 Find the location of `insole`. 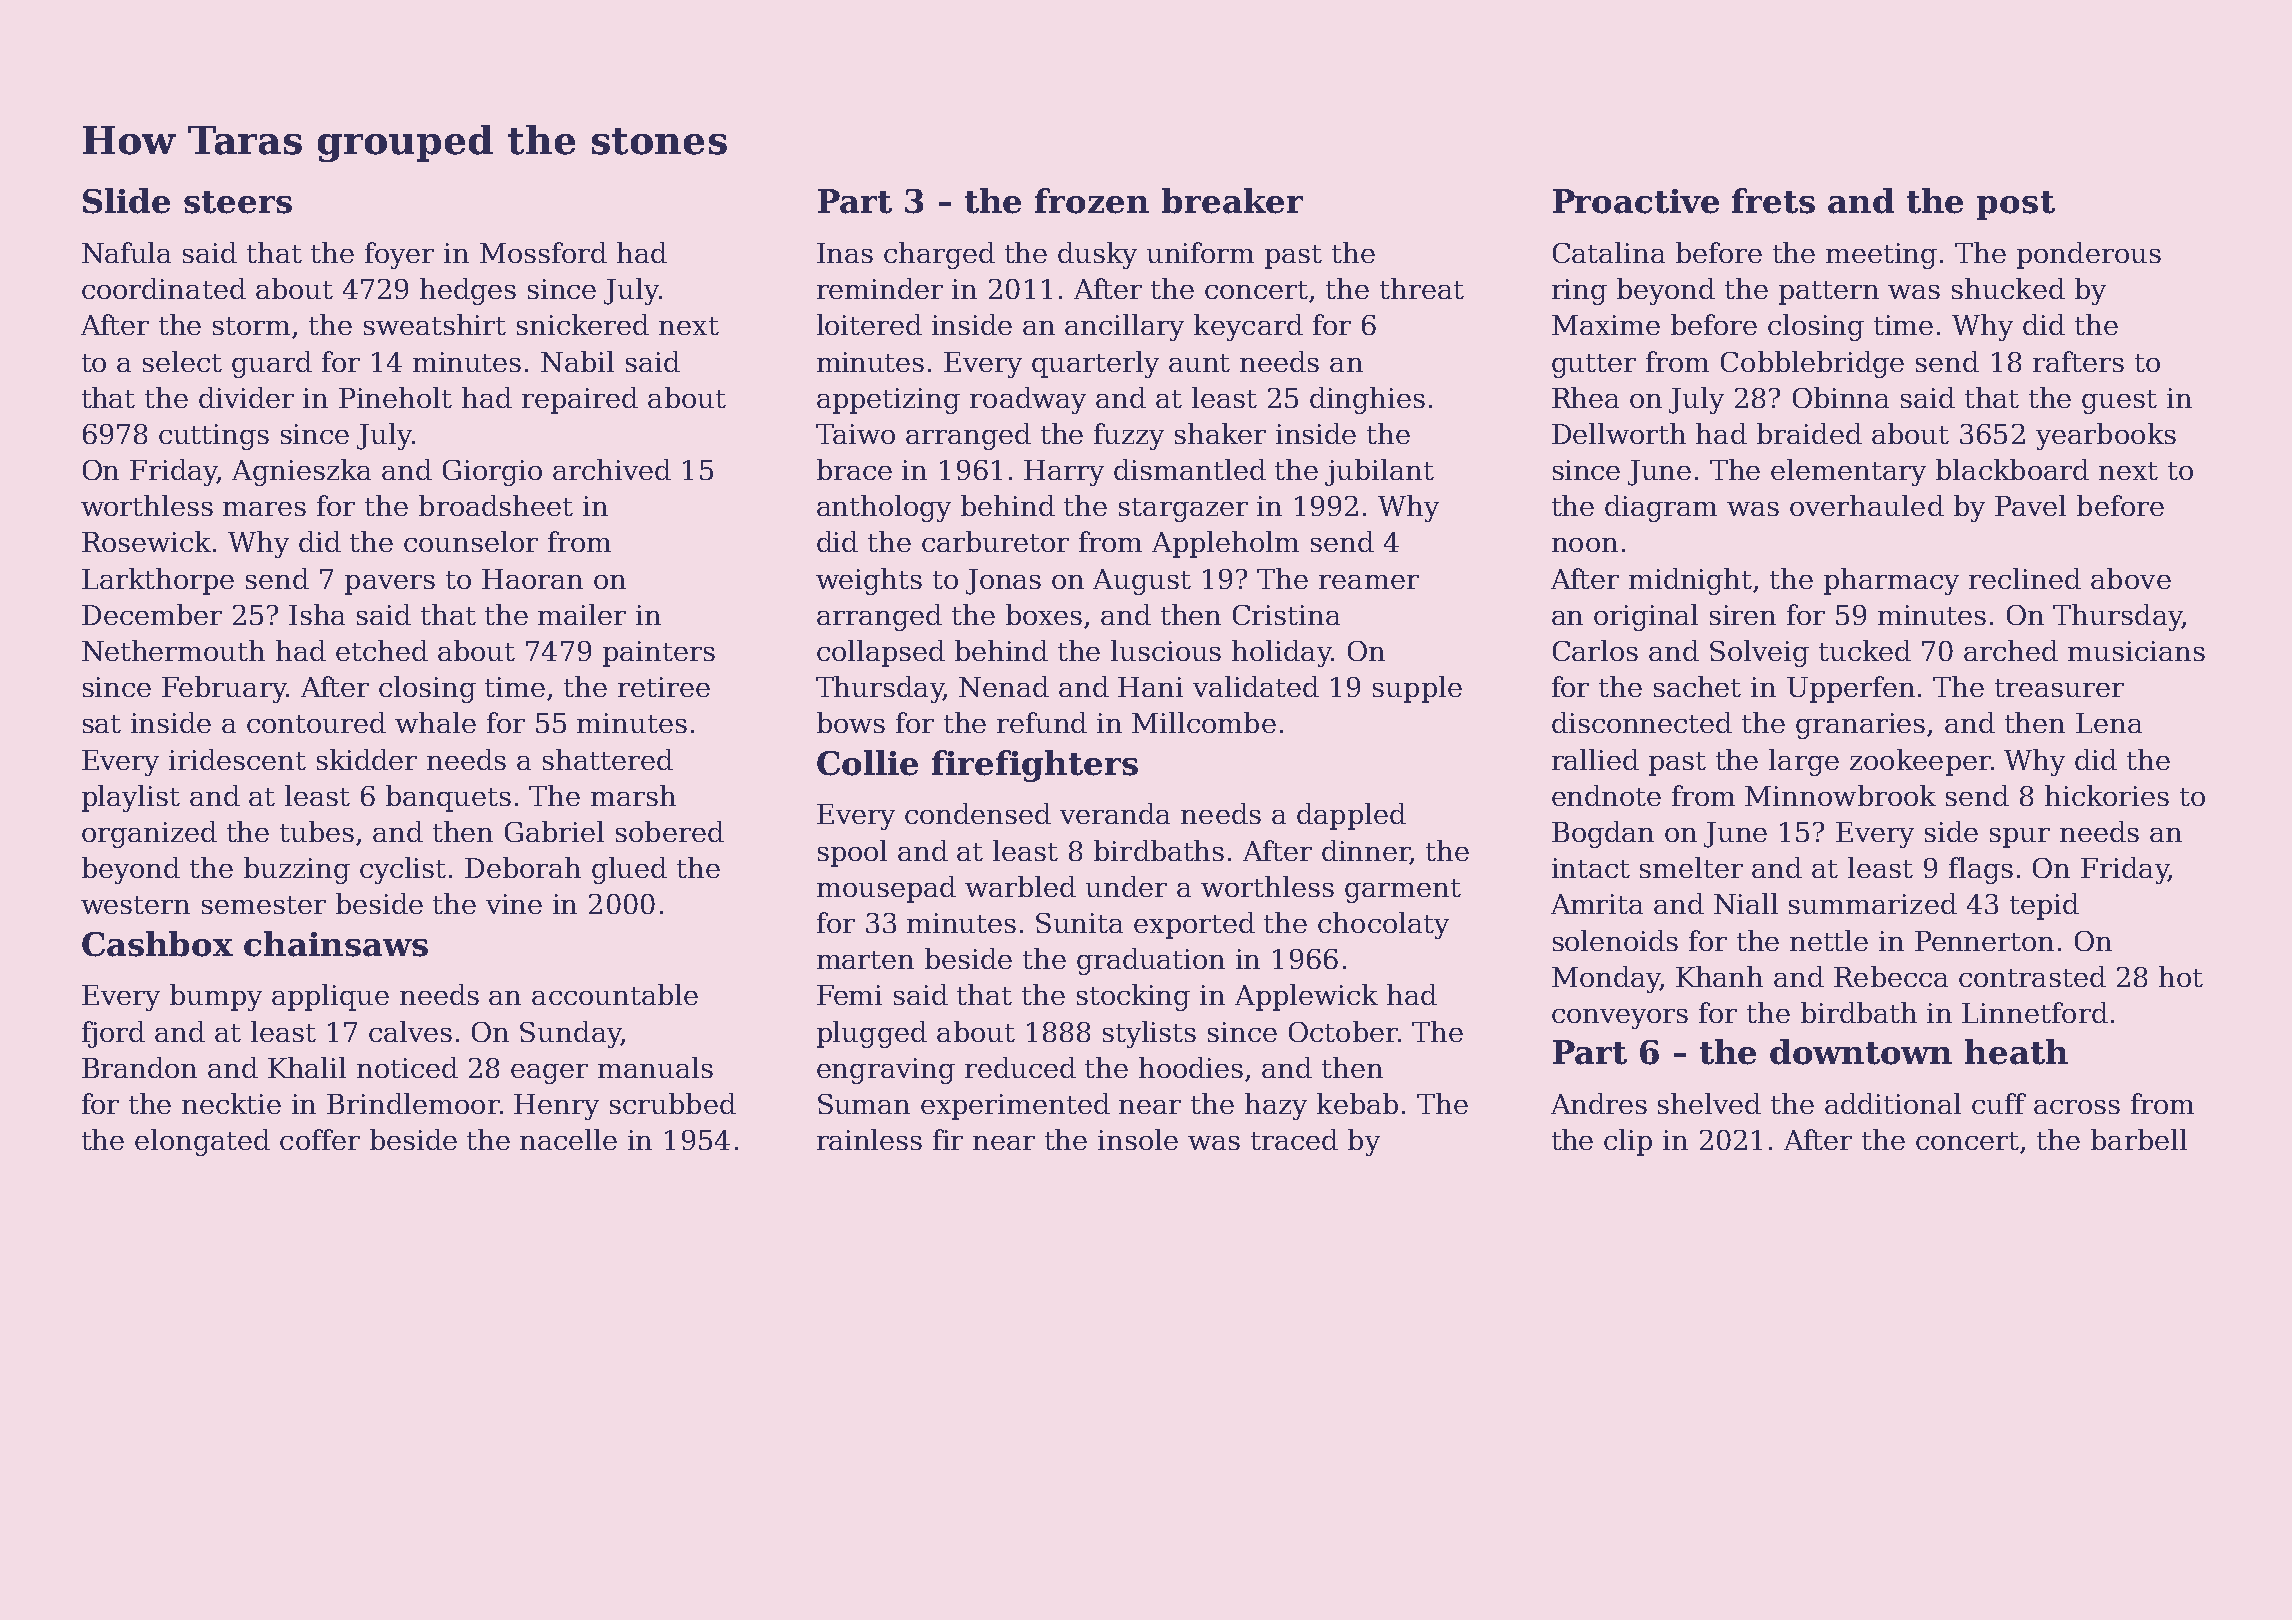

insole is located at coordinates (1138, 1139).
